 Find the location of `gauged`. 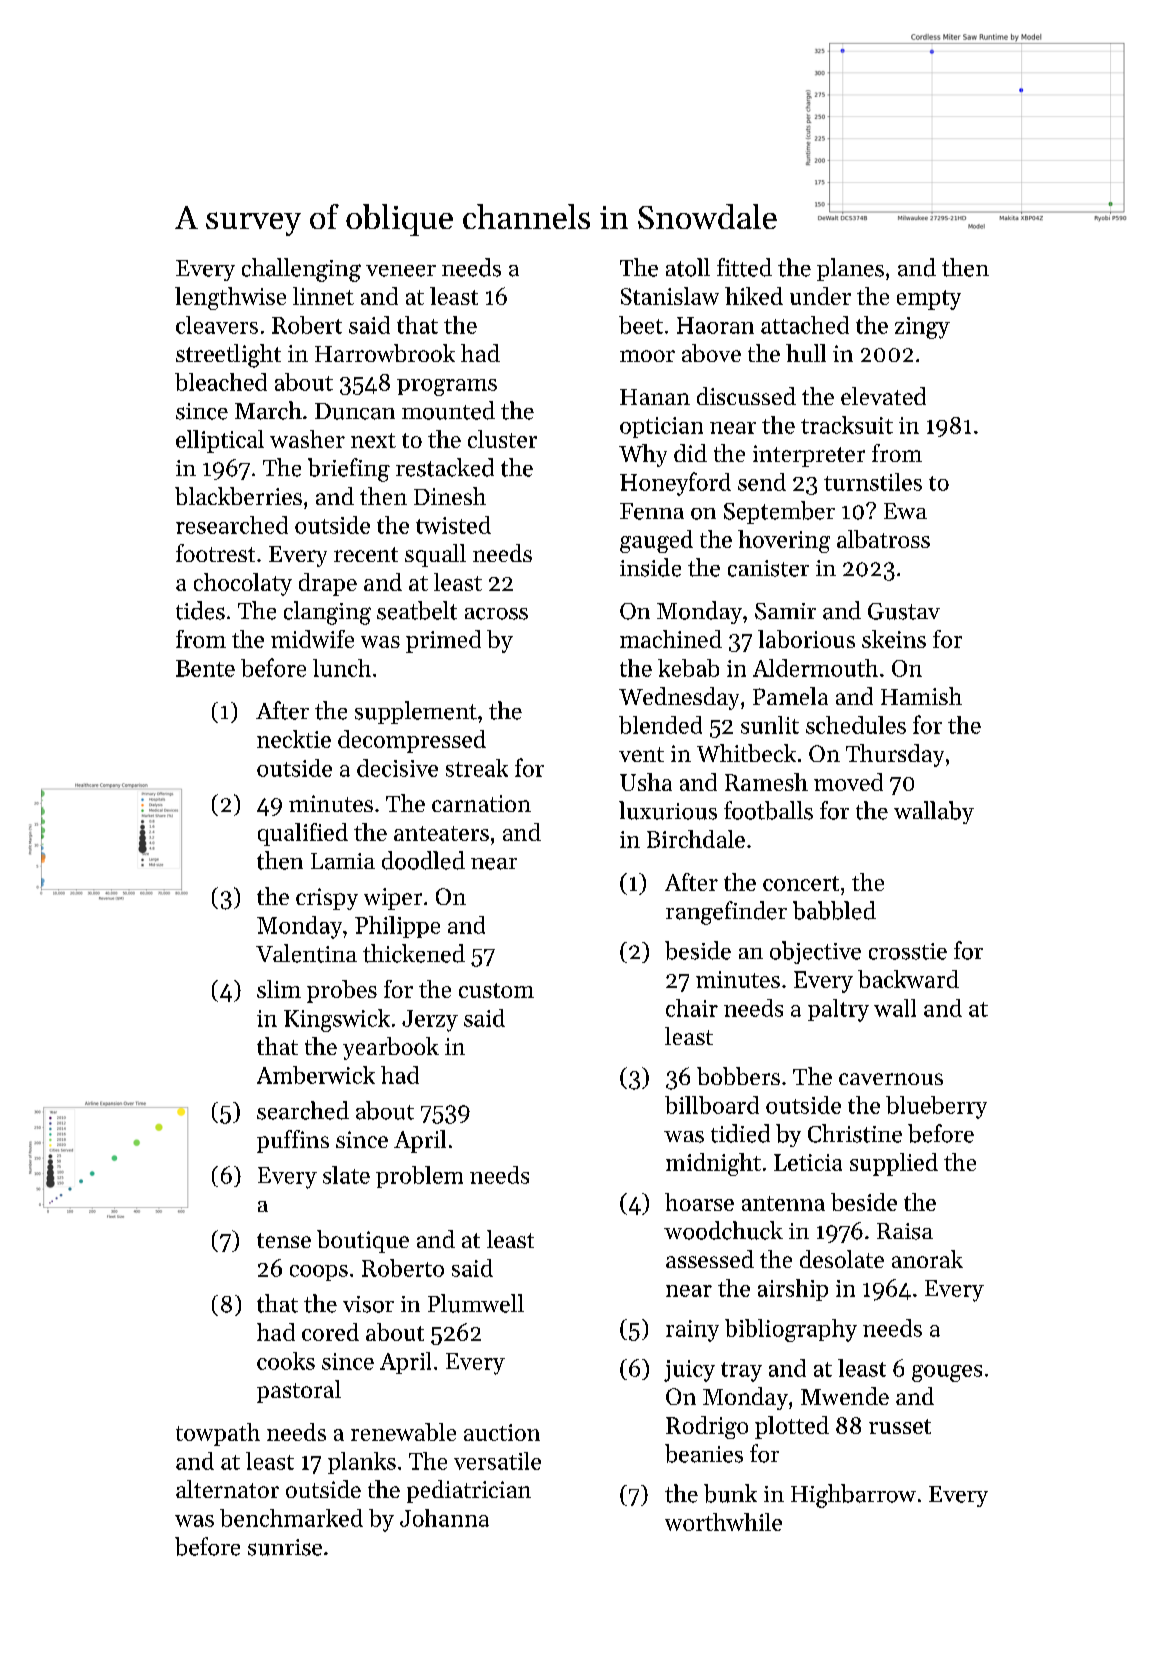

gauged is located at coordinates (656, 541).
